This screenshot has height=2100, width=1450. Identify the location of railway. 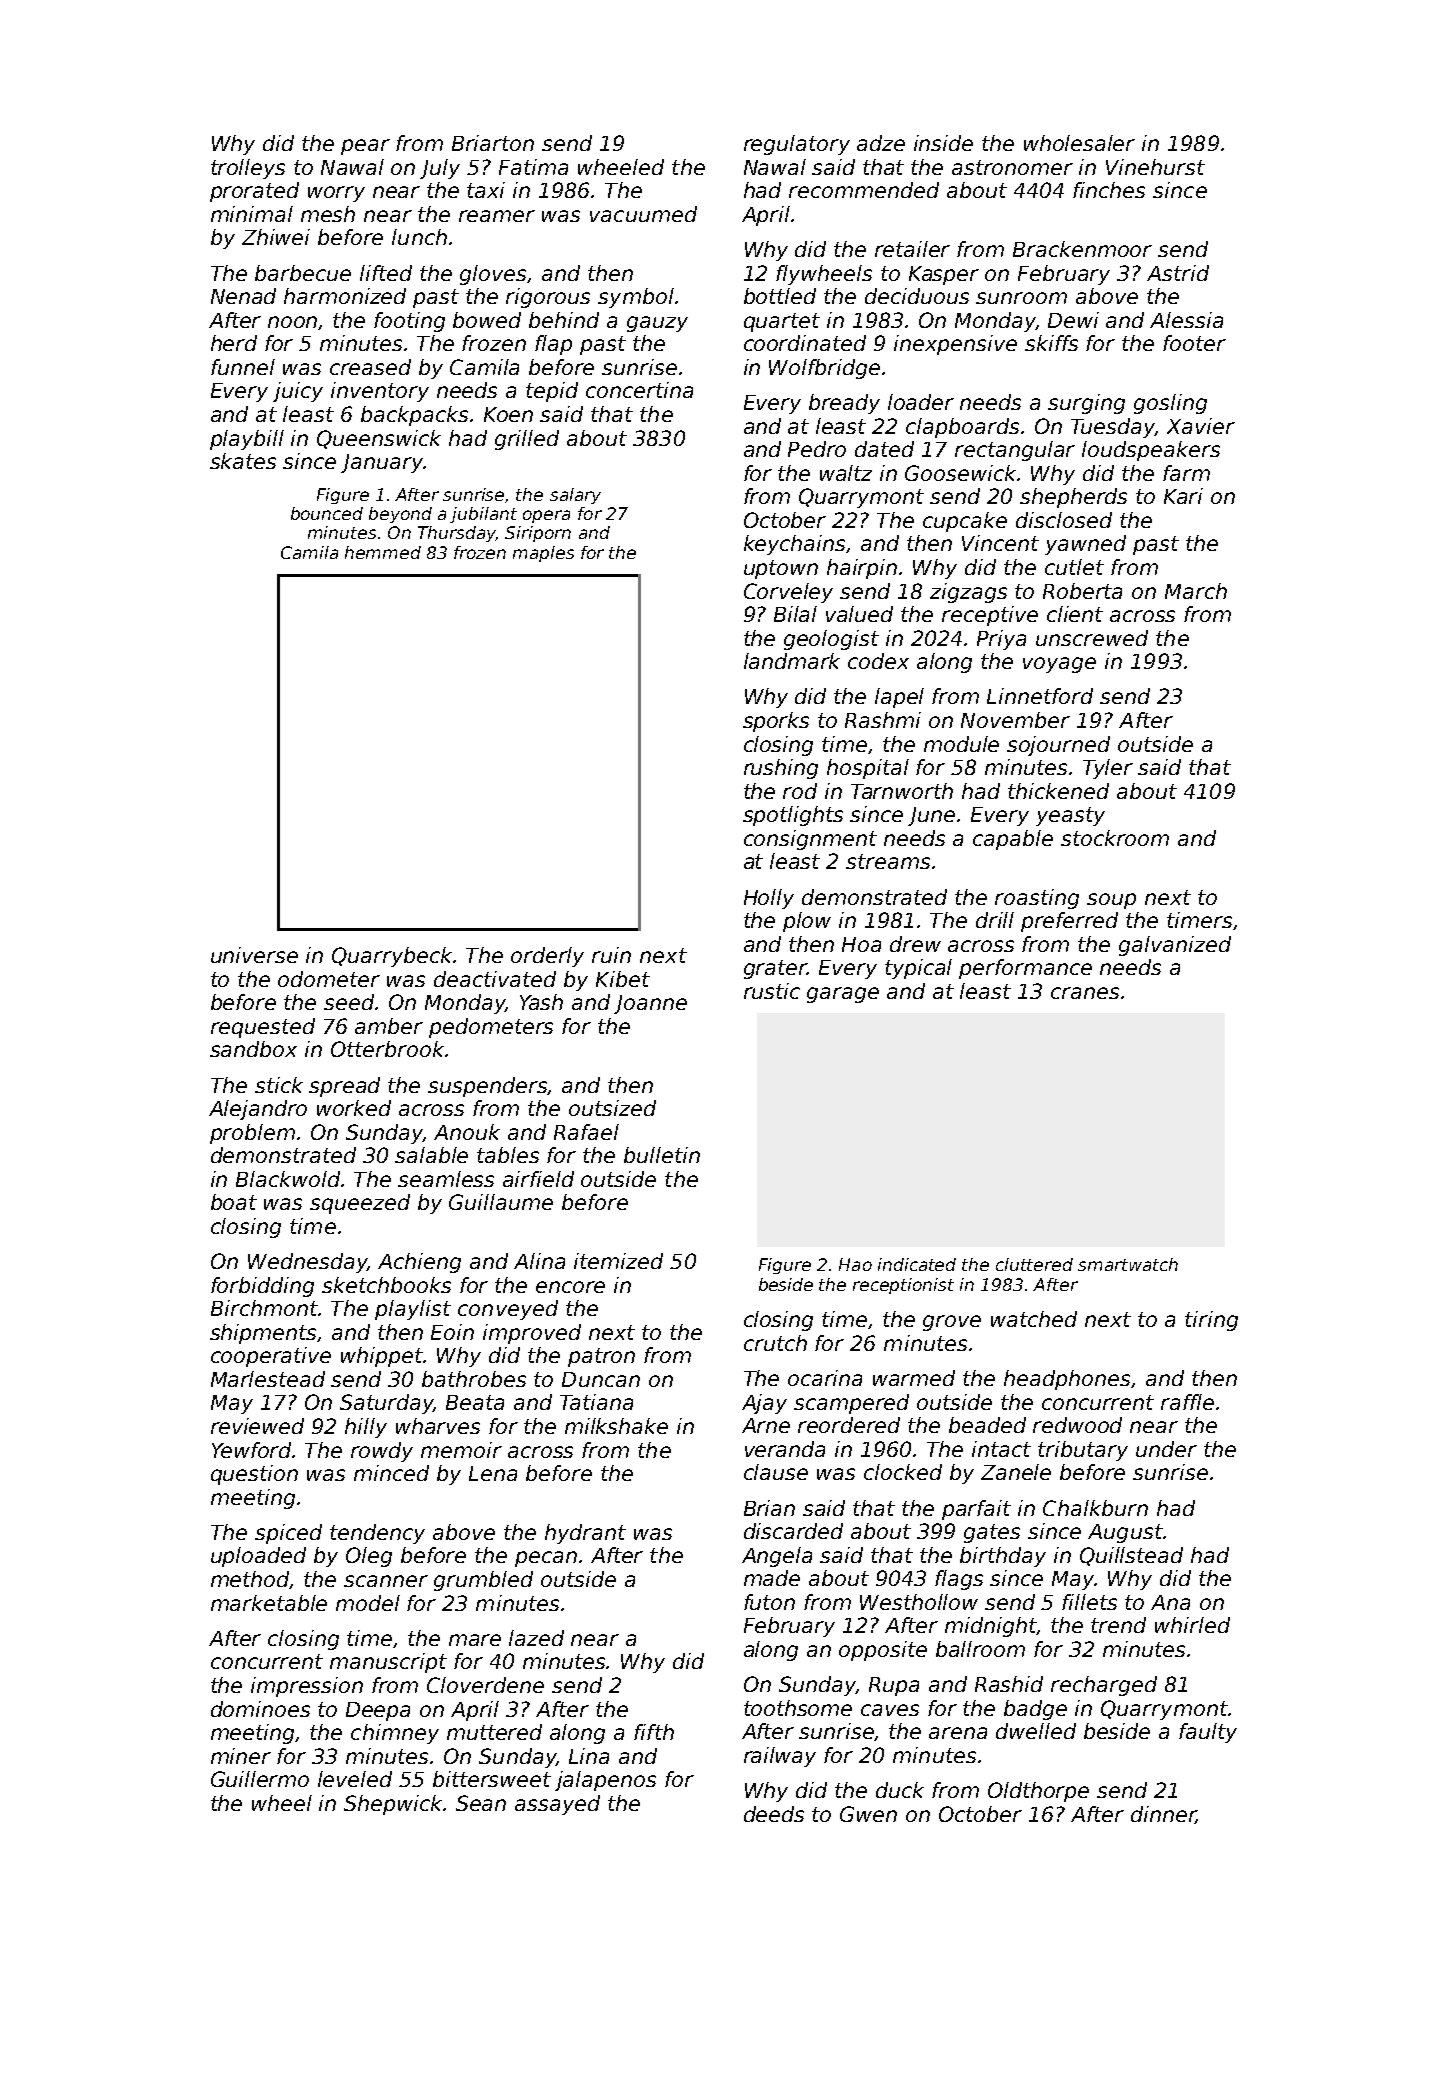
(780, 1757).
